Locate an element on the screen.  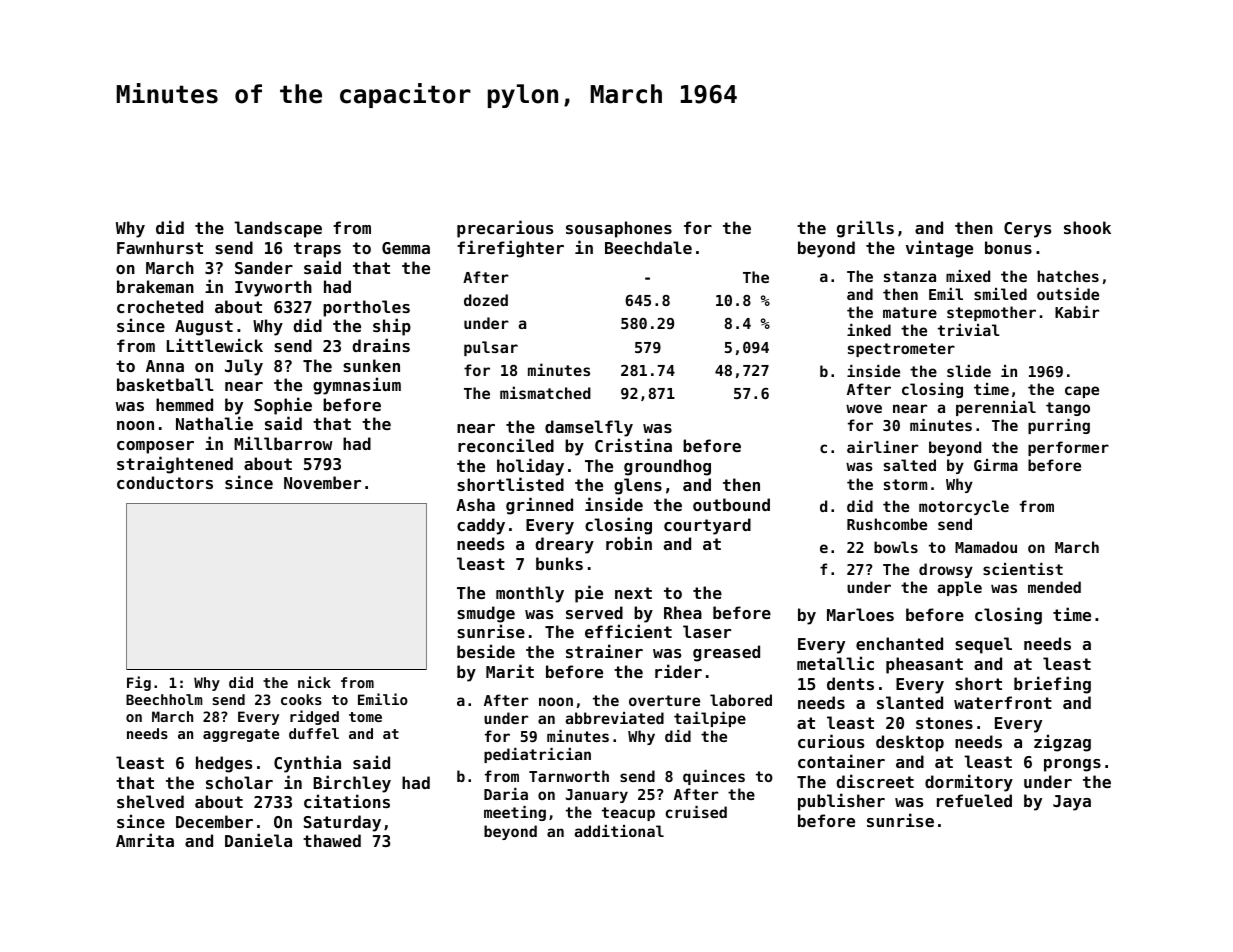
stanza is located at coordinates (910, 276).
